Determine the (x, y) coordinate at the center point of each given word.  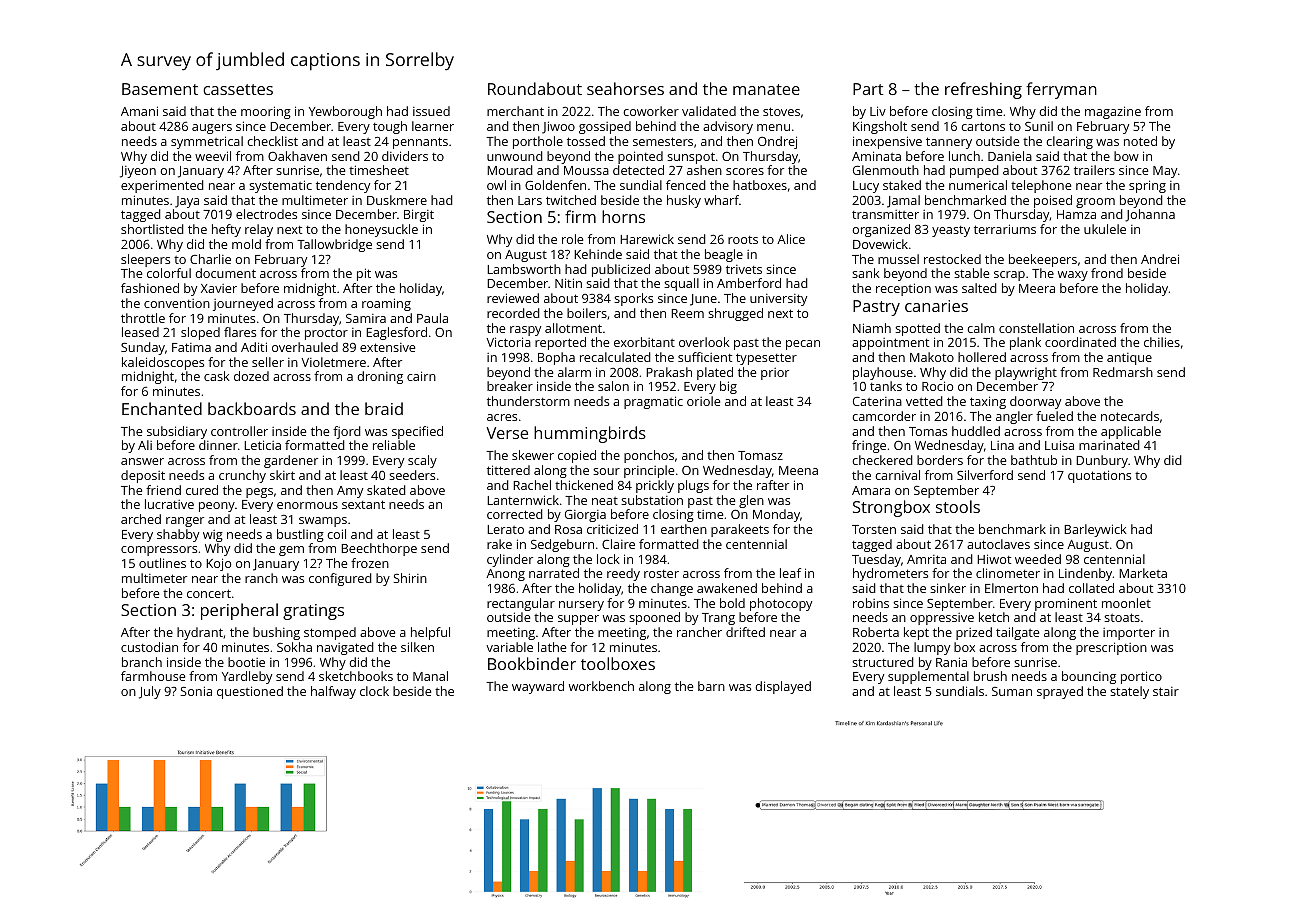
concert (209, 593)
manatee (766, 89)
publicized (621, 270)
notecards (1130, 416)
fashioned (150, 288)
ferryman (1061, 90)
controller (239, 431)
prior (775, 374)
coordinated (1080, 342)
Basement (160, 89)
